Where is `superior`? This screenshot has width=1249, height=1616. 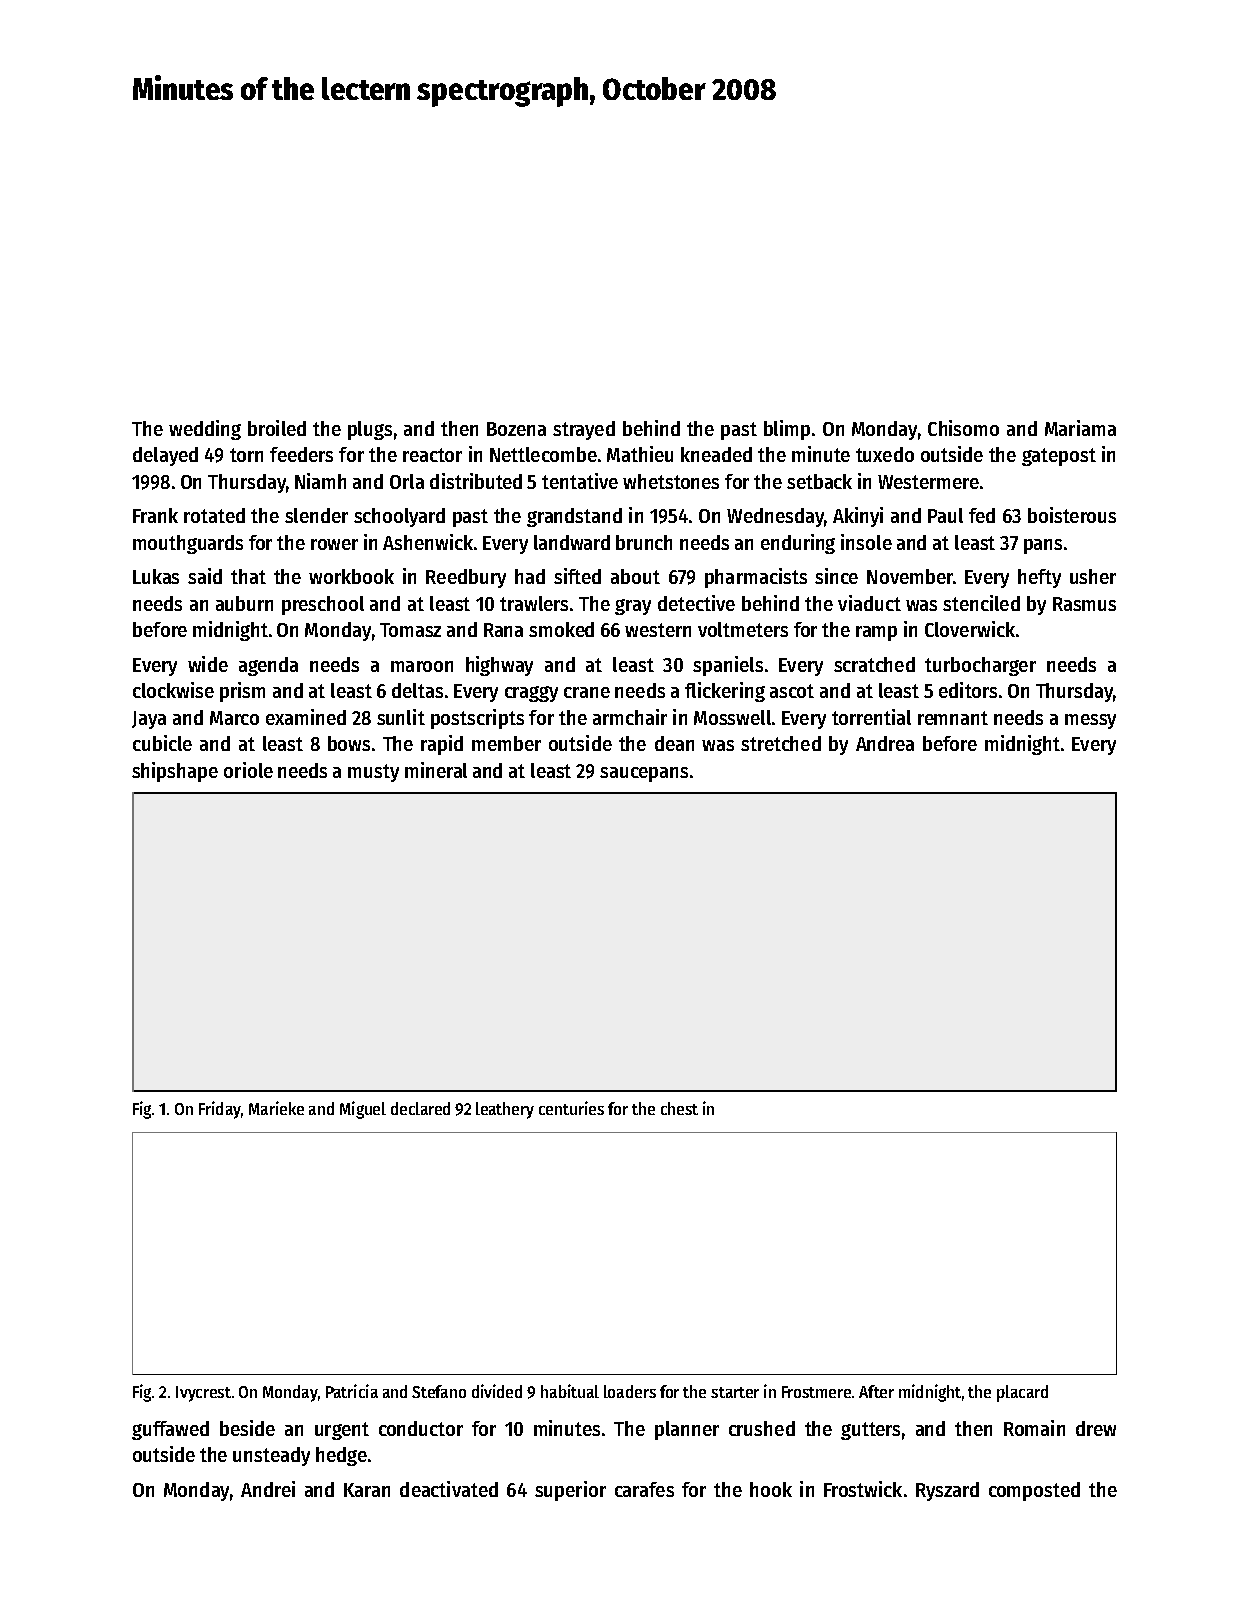 superior is located at coordinates (570, 1491).
